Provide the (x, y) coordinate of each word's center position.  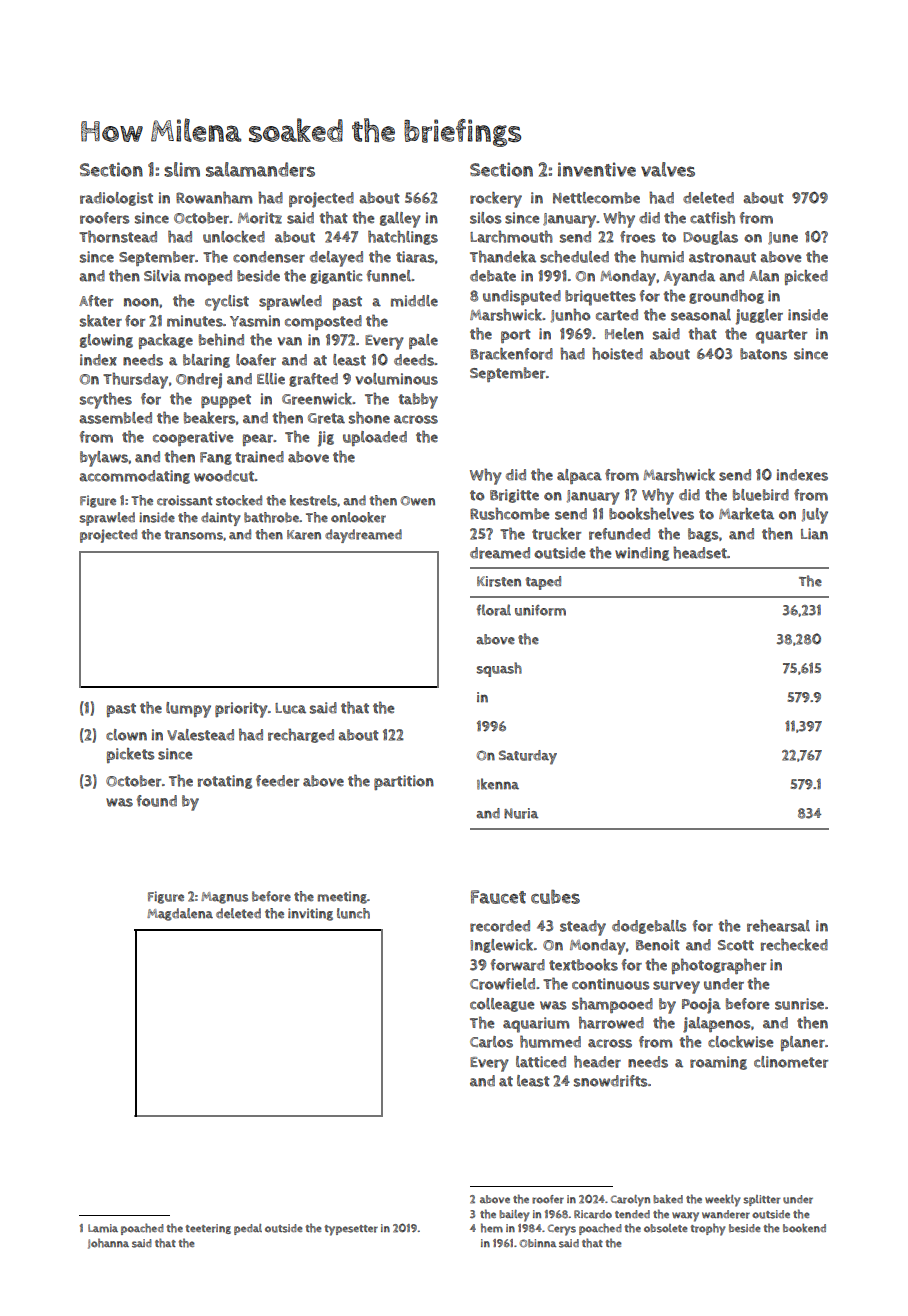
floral (494, 610)
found (157, 801)
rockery (496, 200)
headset (700, 552)
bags (703, 535)
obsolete (666, 1228)
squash (499, 669)
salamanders (260, 169)
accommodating (134, 477)
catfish (712, 217)
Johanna (108, 1243)
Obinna (538, 1243)
